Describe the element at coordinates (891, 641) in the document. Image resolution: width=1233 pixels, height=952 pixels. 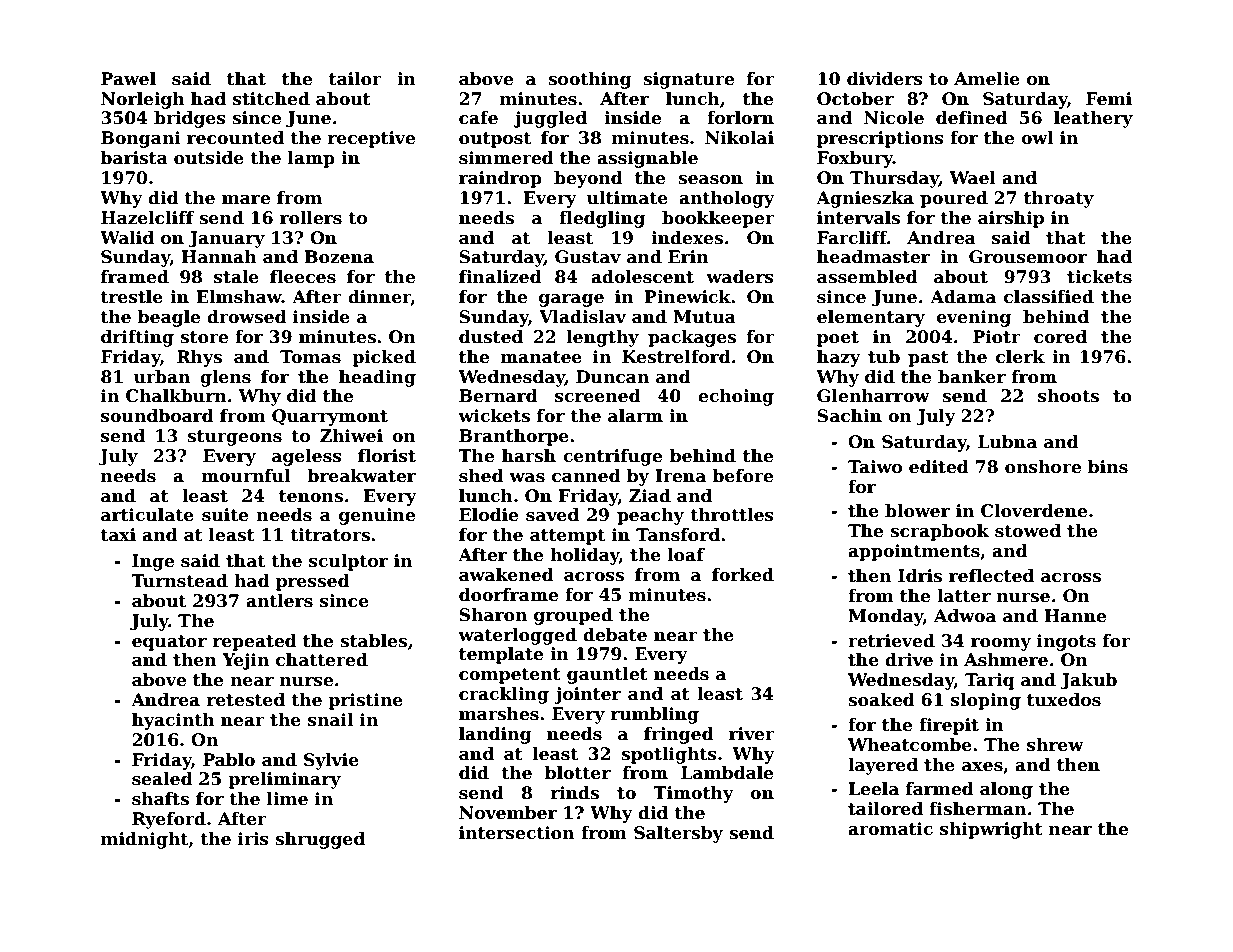
I see `retrieved` at that location.
